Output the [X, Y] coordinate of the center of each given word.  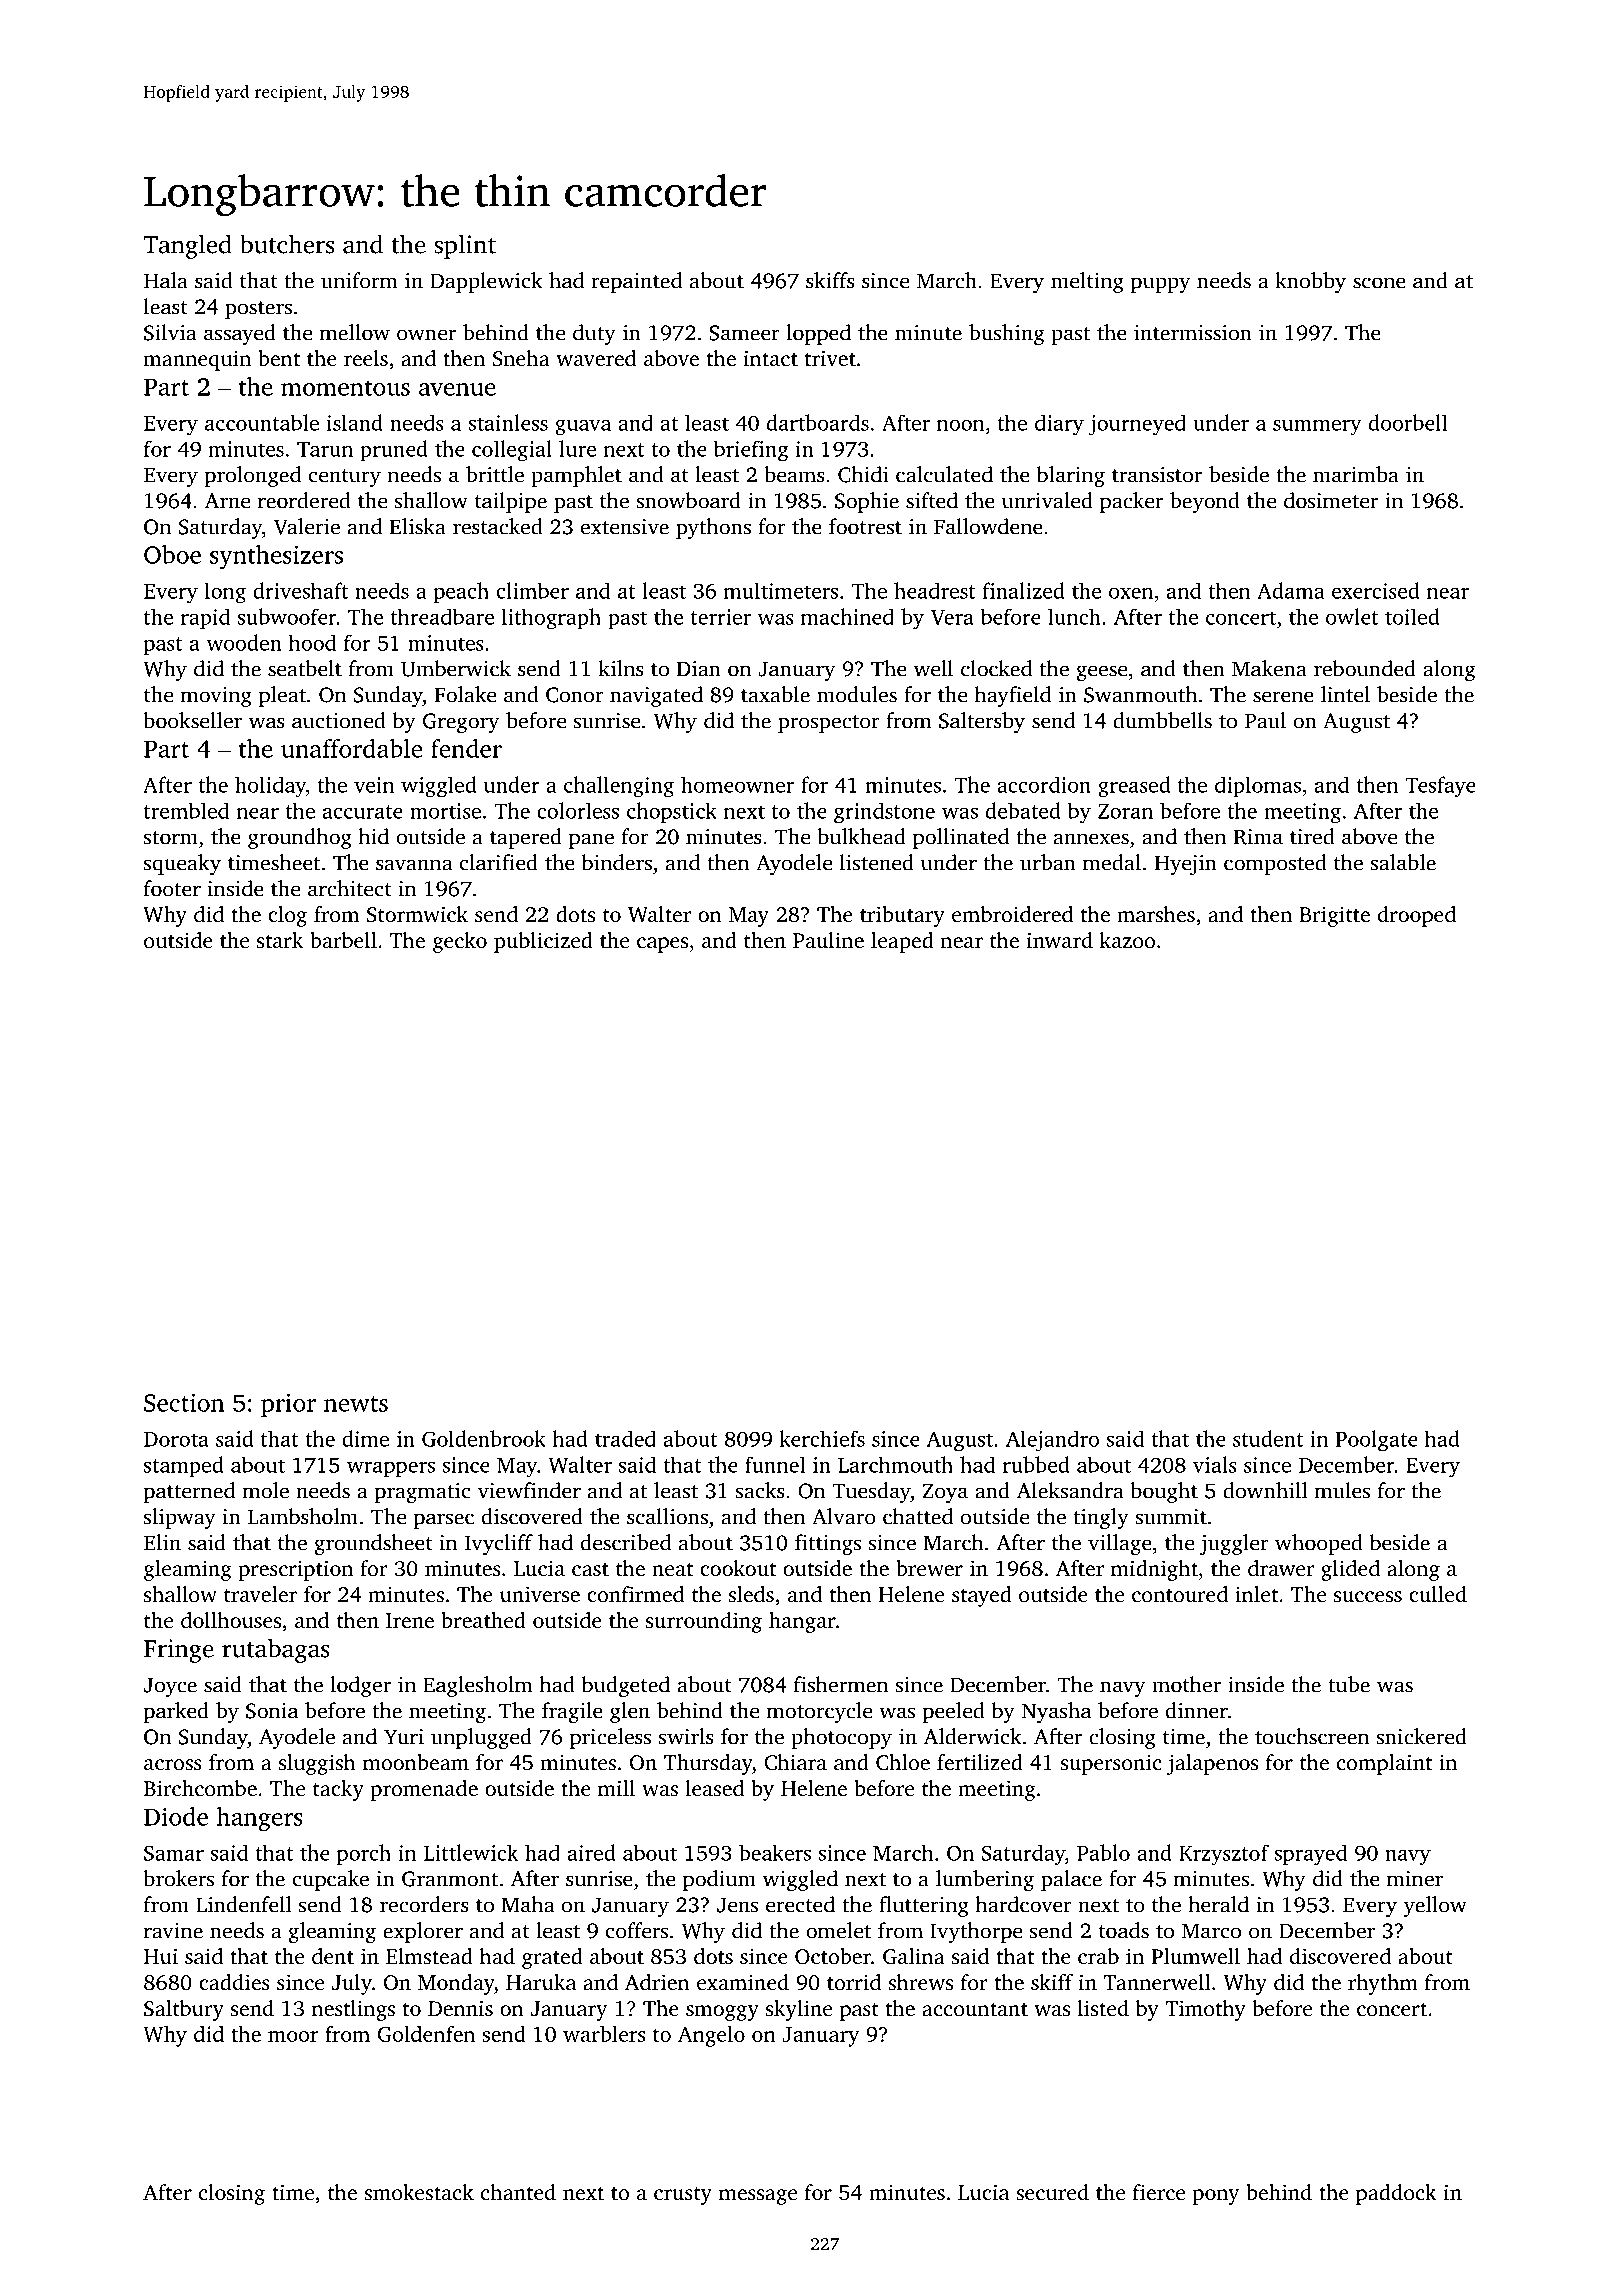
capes [662, 945]
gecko [460, 942]
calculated [944, 474]
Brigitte [1334, 916]
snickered [1421, 1736]
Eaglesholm [478, 1686]
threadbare [442, 616]
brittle [495, 474]
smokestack [419, 2192]
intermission [1193, 333]
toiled [1412, 616]
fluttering [924, 1906]
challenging [619, 787]
